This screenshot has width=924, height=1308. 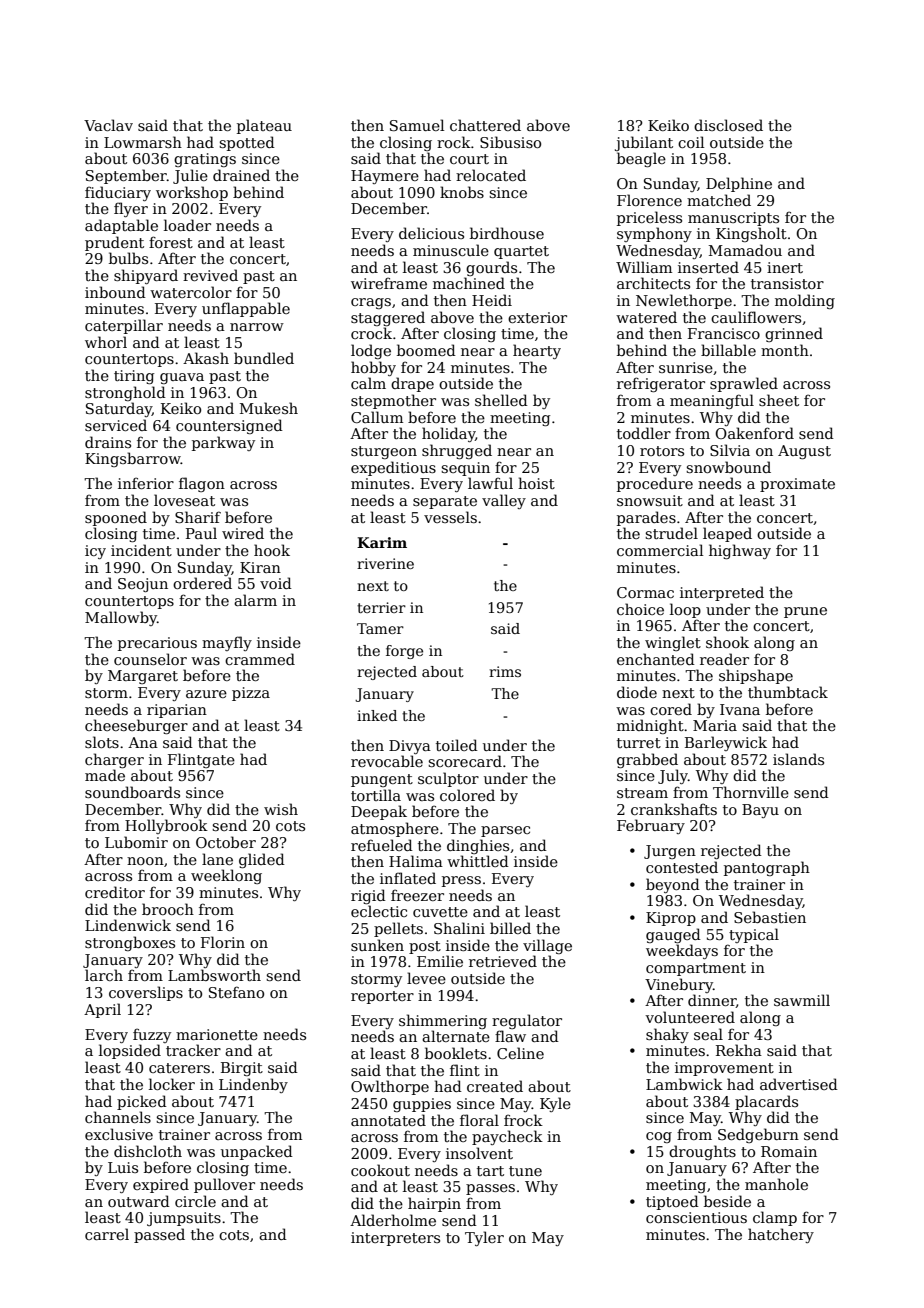 I want to click on court, so click(x=469, y=159).
